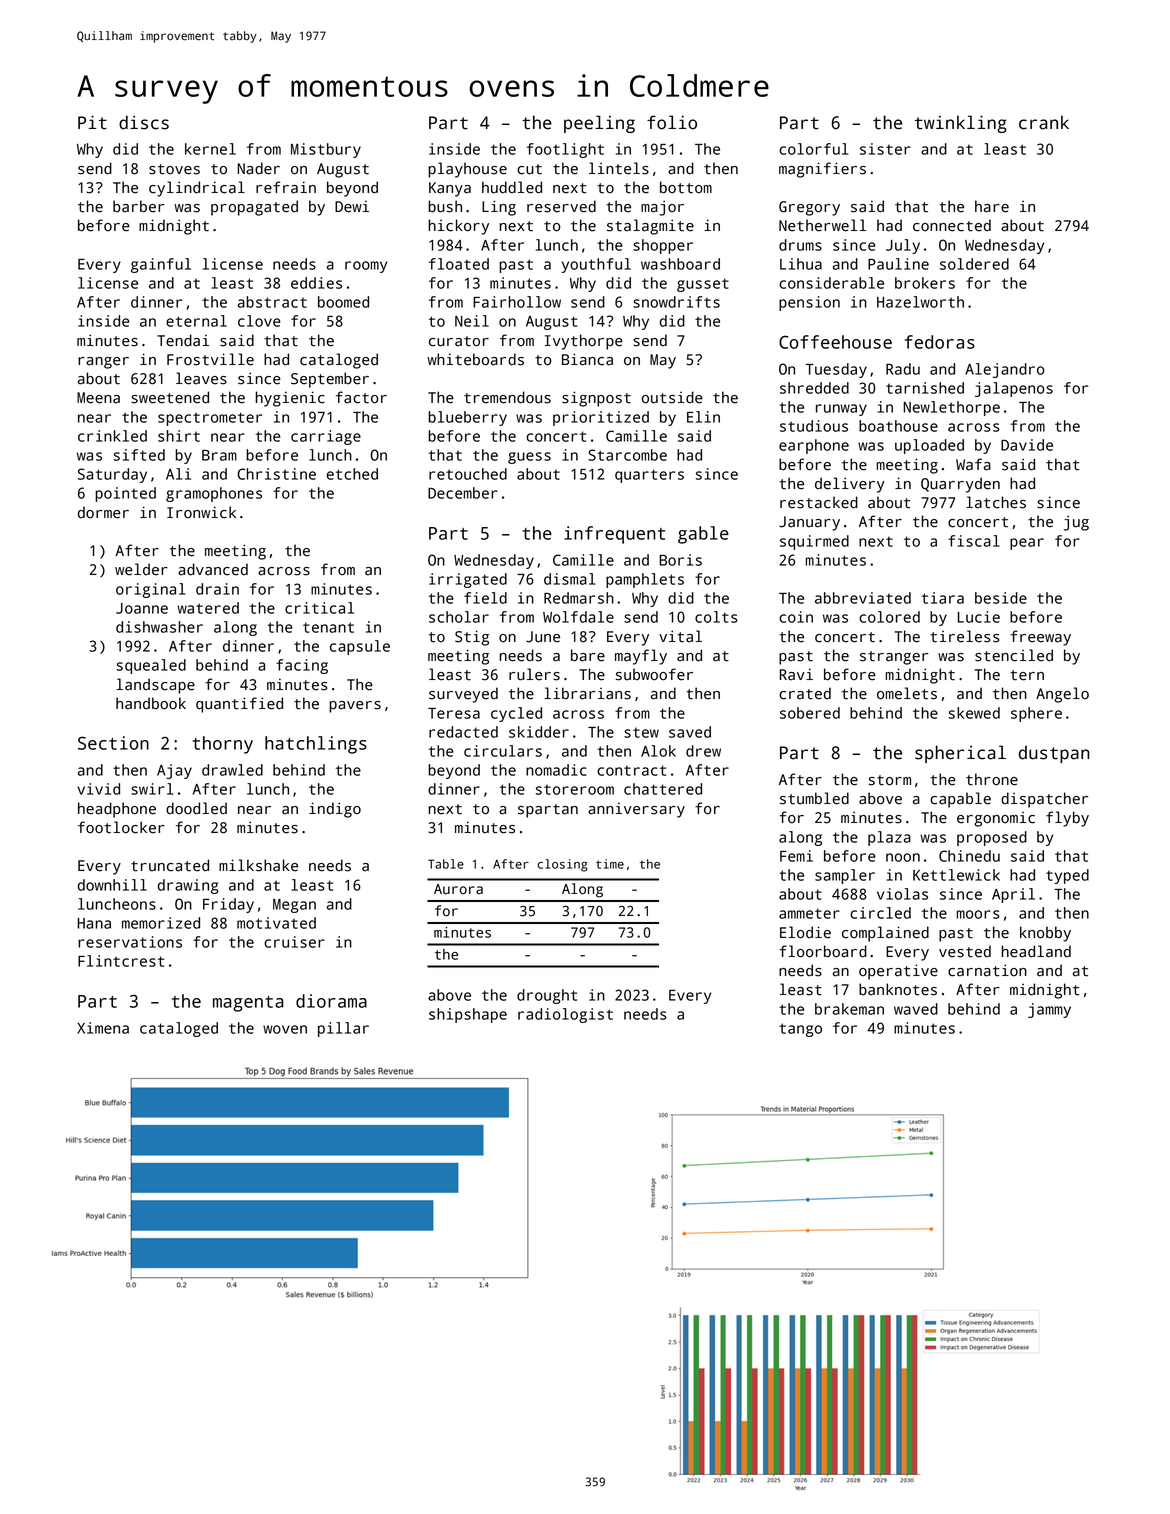 Image resolution: width=1170 pixels, height=1514 pixels. What do you see at coordinates (805, 932) in the image?
I see `Elodie` at bounding box center [805, 932].
